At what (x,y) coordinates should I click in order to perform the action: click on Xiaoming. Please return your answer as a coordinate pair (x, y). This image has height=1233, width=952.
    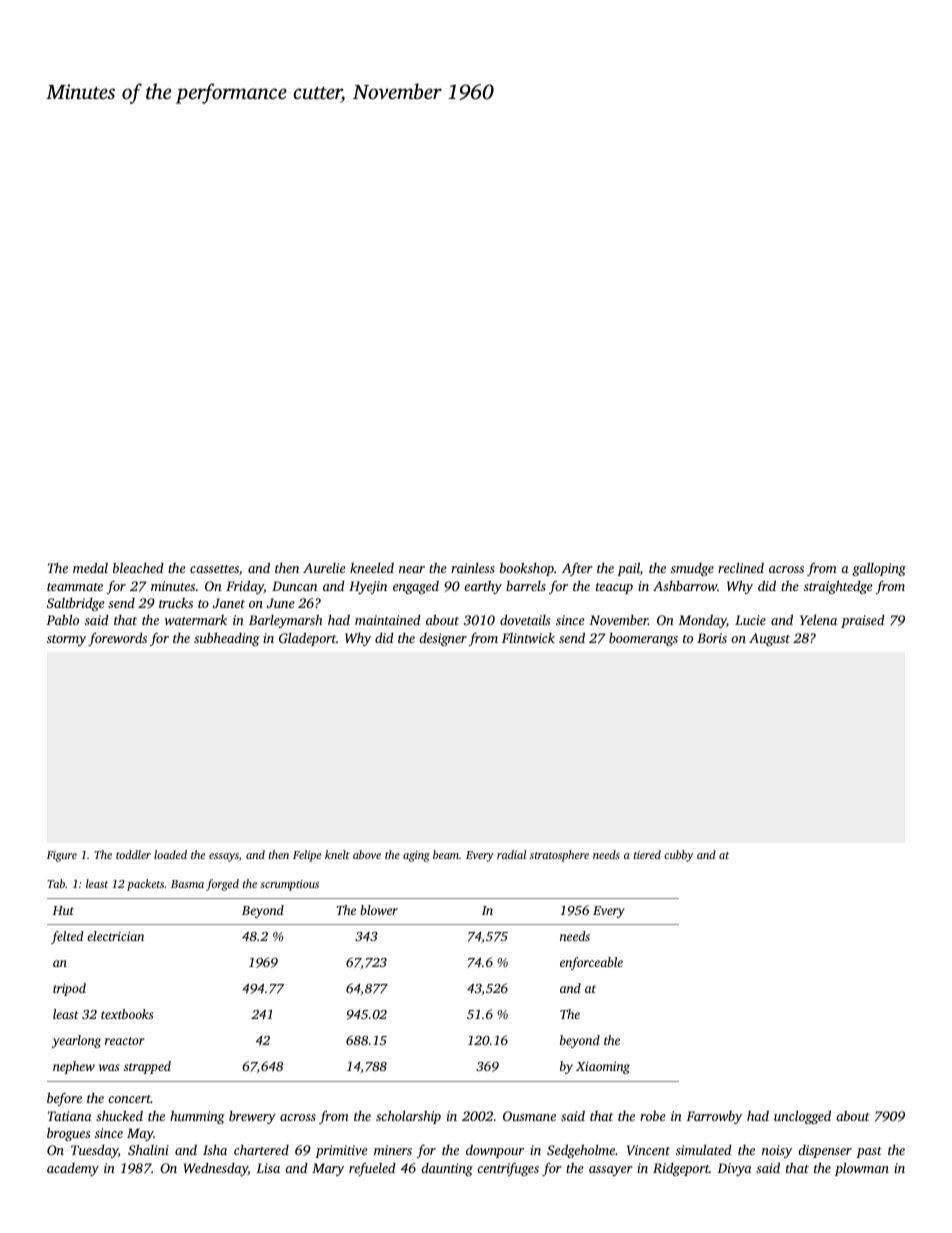
    Looking at the image, I should click on (603, 1067).
